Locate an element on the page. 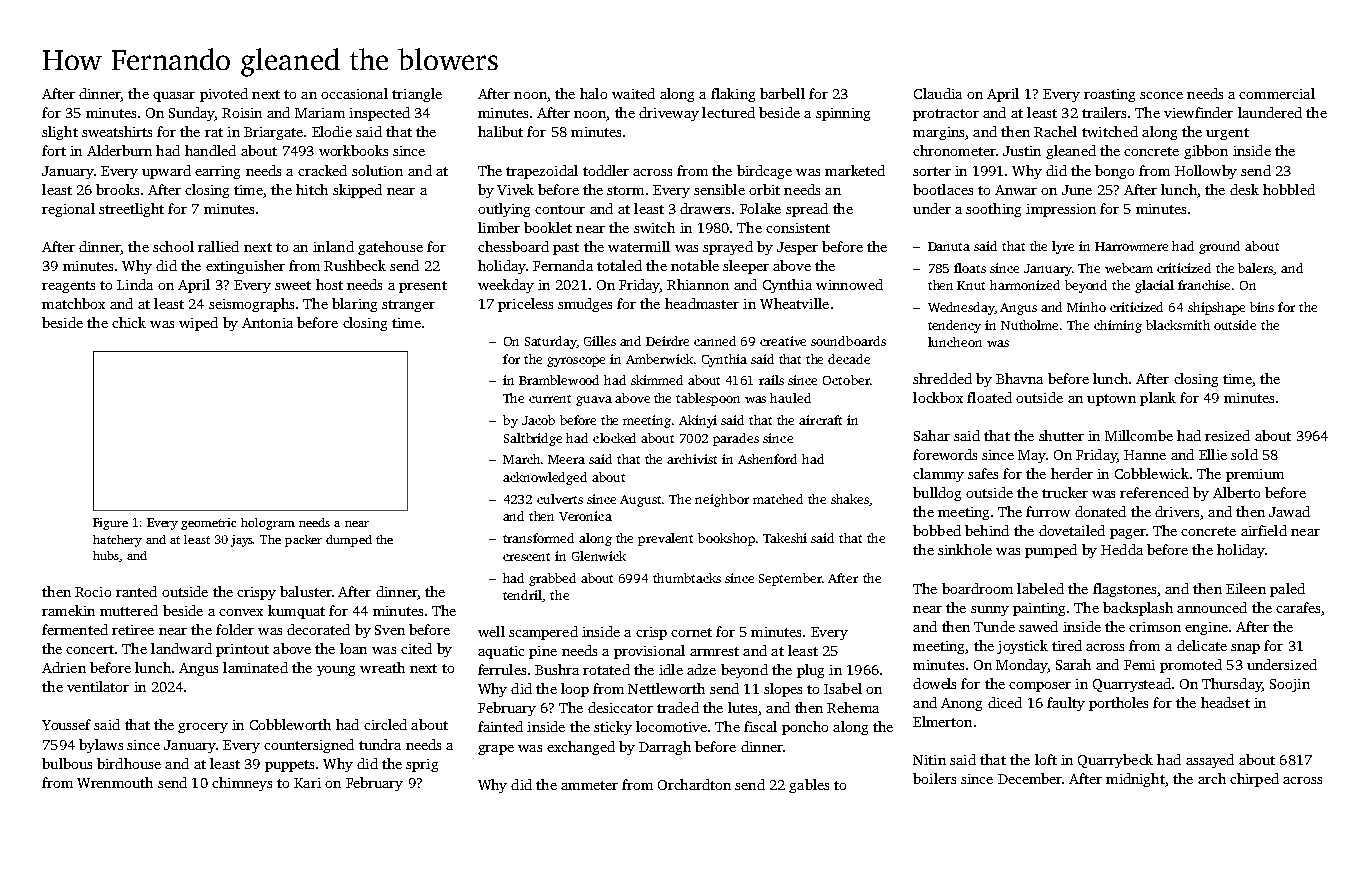  exchanged is located at coordinates (581, 748).
